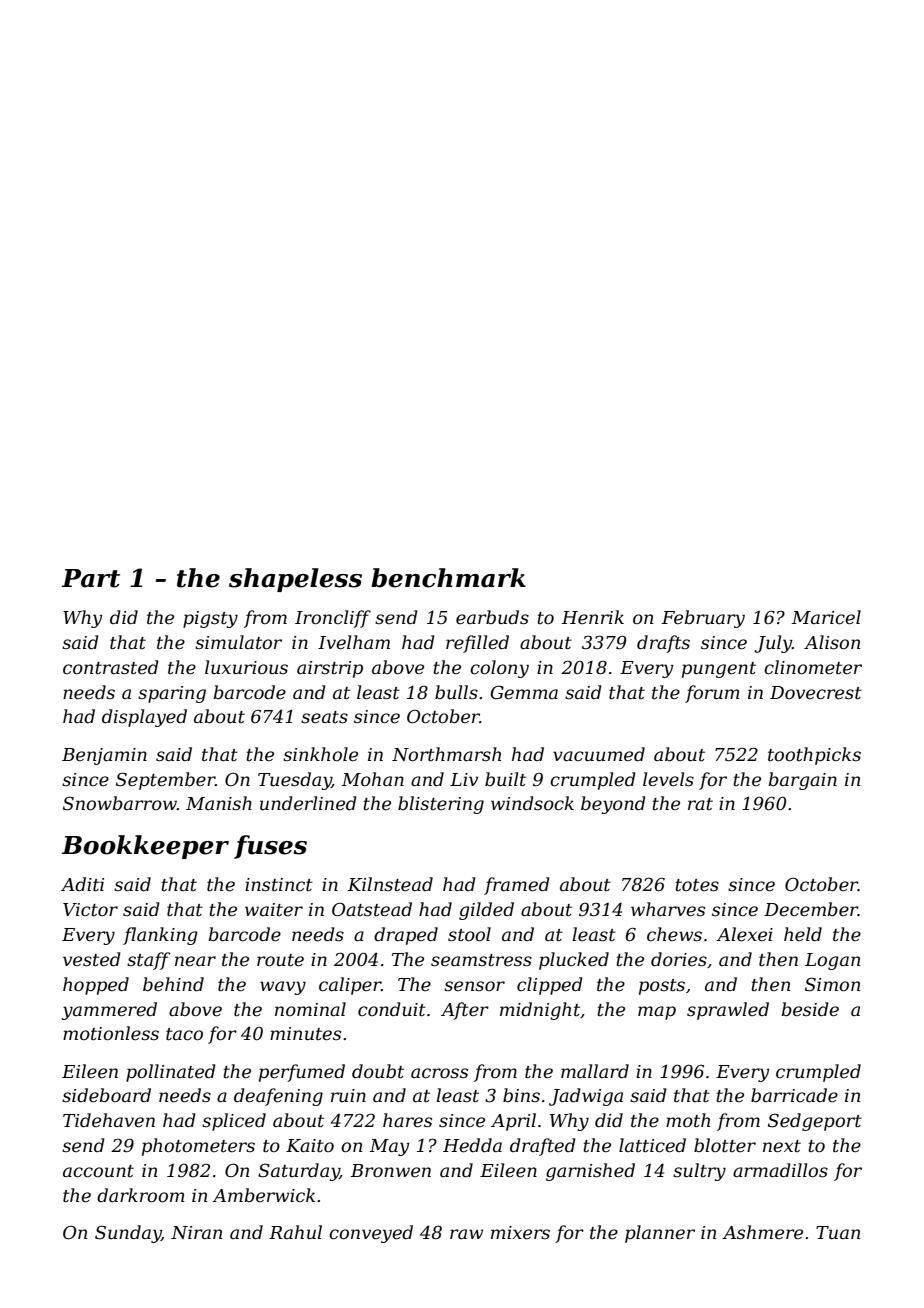 The image size is (924, 1308). Describe the element at coordinates (111, 667) in the screenshot. I see `contrasted` at that location.
